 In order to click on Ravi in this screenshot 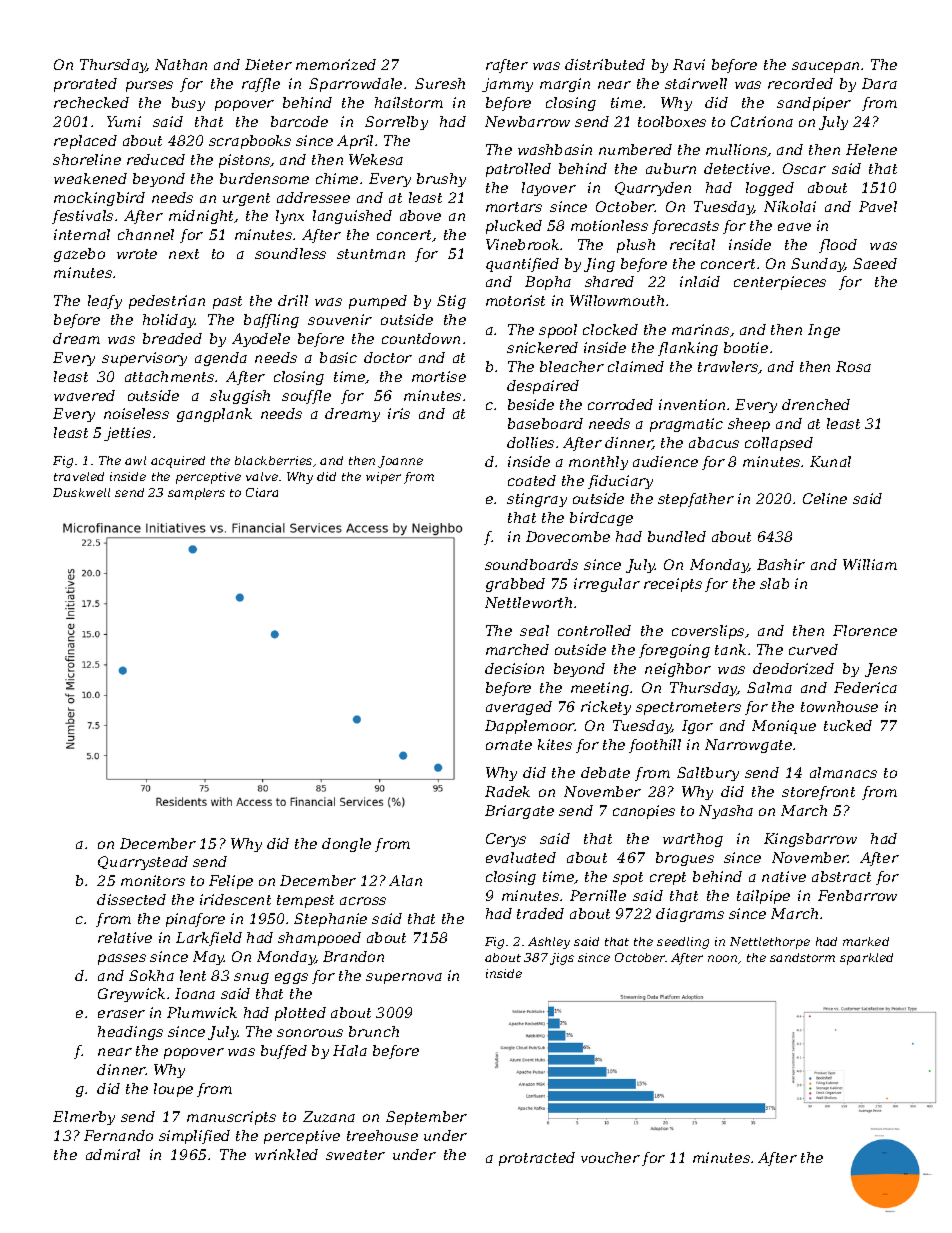, I will do `click(689, 64)`.
